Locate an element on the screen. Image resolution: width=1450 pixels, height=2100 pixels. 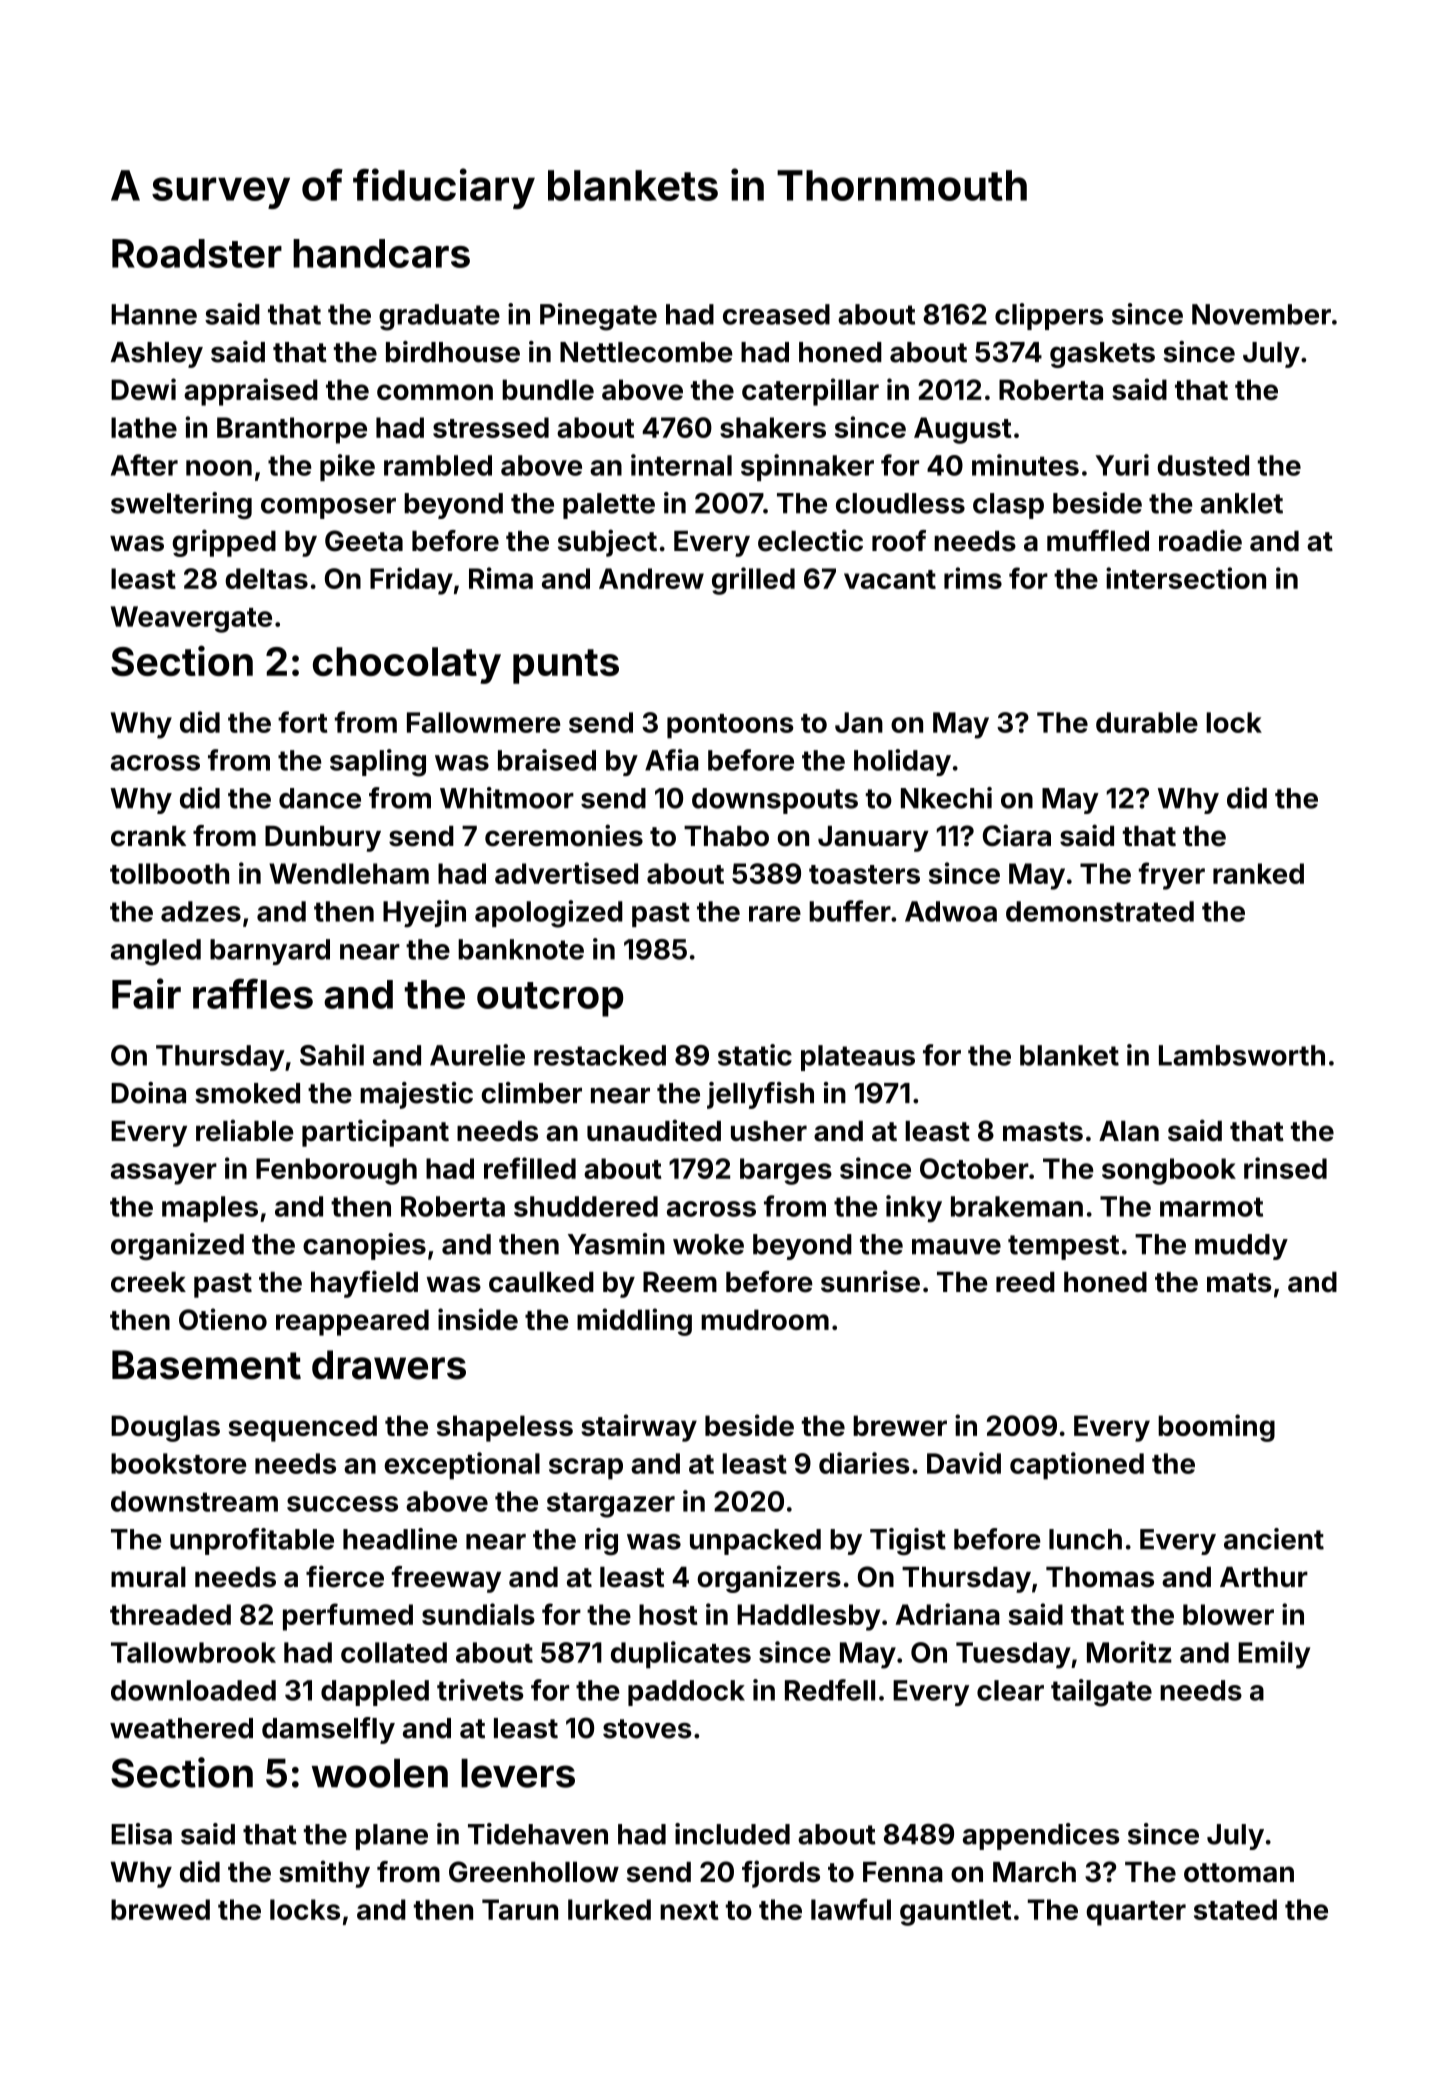
raffles is located at coordinates (253, 993).
